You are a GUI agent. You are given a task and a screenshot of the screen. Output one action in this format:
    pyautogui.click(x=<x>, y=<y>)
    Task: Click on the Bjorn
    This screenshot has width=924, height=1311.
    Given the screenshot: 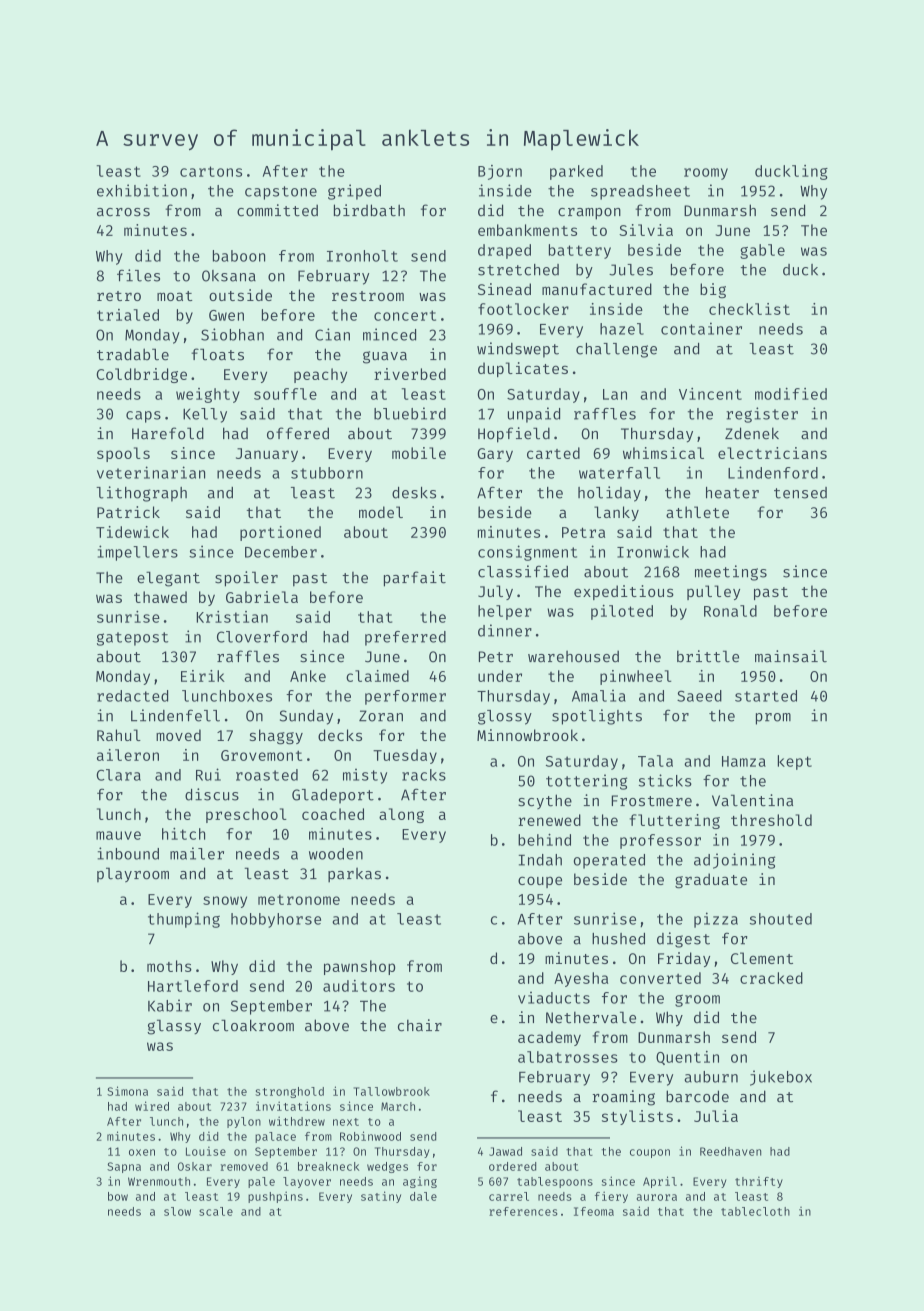 What is the action you would take?
    pyautogui.click(x=500, y=172)
